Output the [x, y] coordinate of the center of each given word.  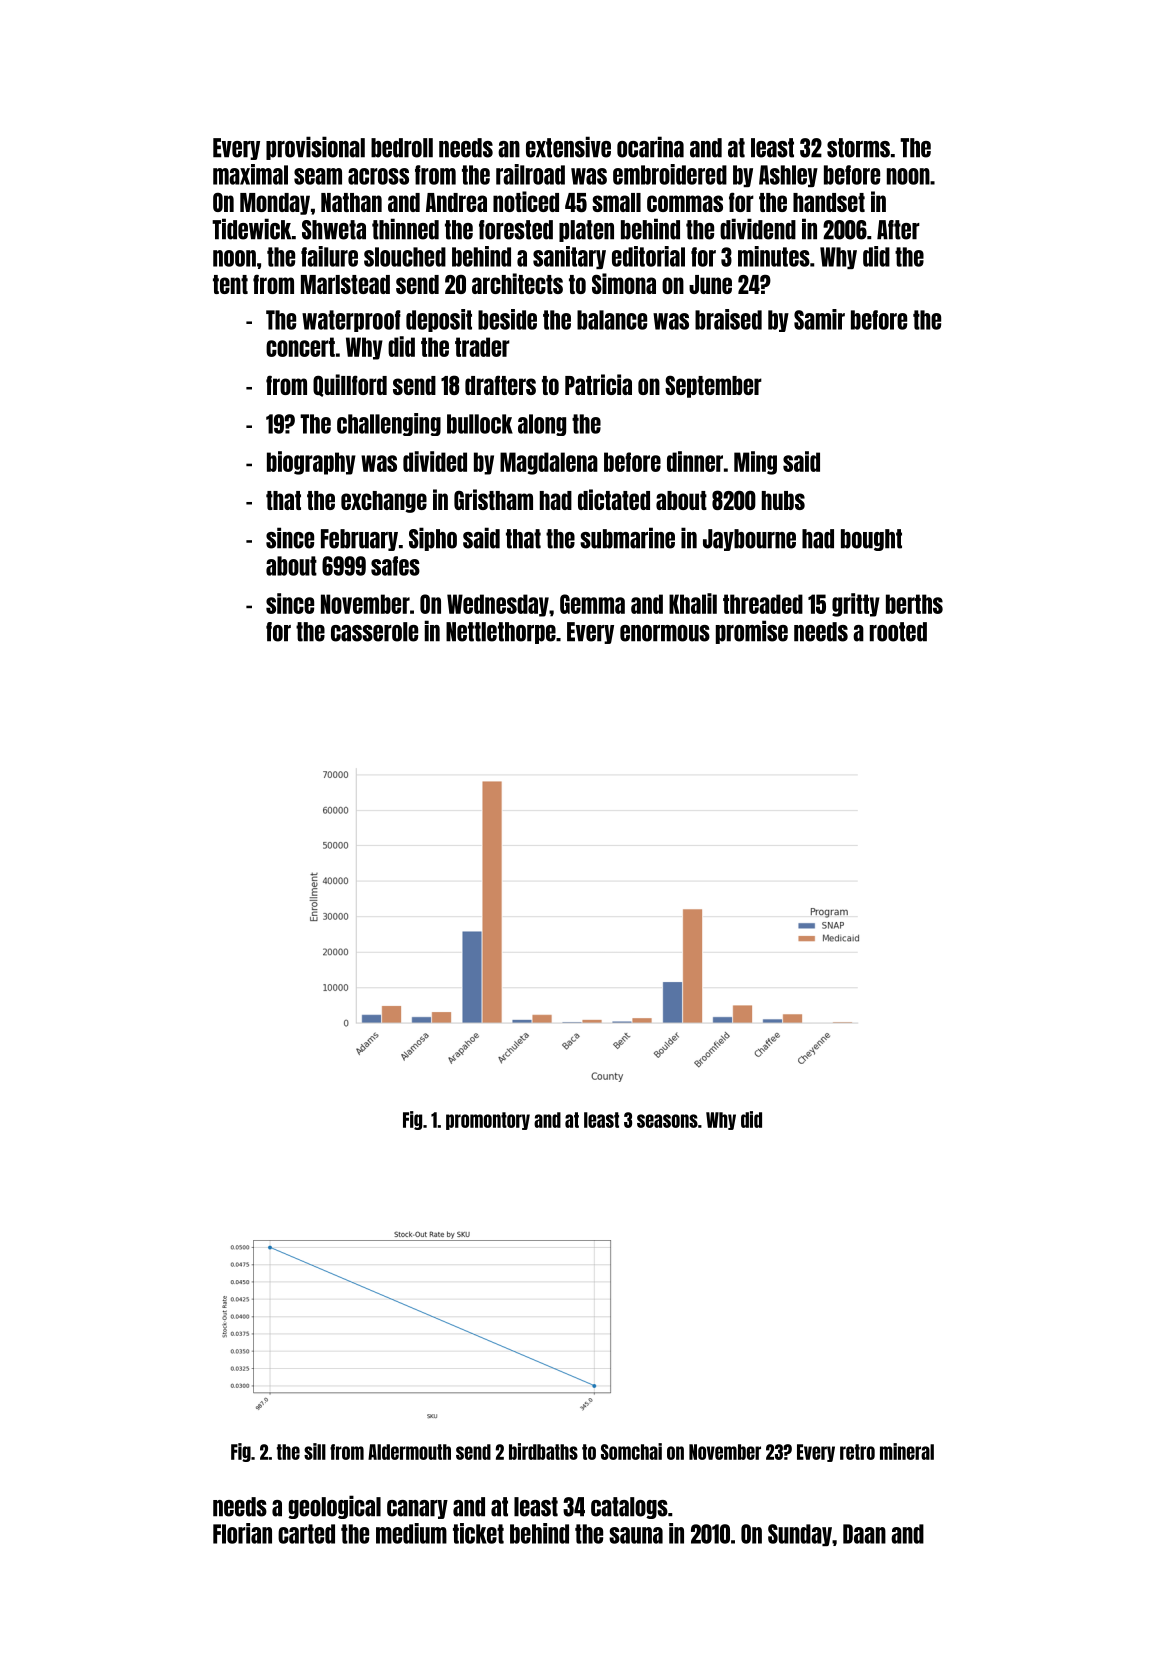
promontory [488, 1121]
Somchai [631, 1451]
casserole [374, 632]
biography [311, 463]
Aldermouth [409, 1452]
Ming [755, 463]
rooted [898, 632]
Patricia [598, 384]
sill [315, 1451]
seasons [667, 1121]
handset [829, 202]
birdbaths [543, 1451]
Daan [864, 1534]
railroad [530, 174]
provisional [315, 148]
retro [857, 1452]
